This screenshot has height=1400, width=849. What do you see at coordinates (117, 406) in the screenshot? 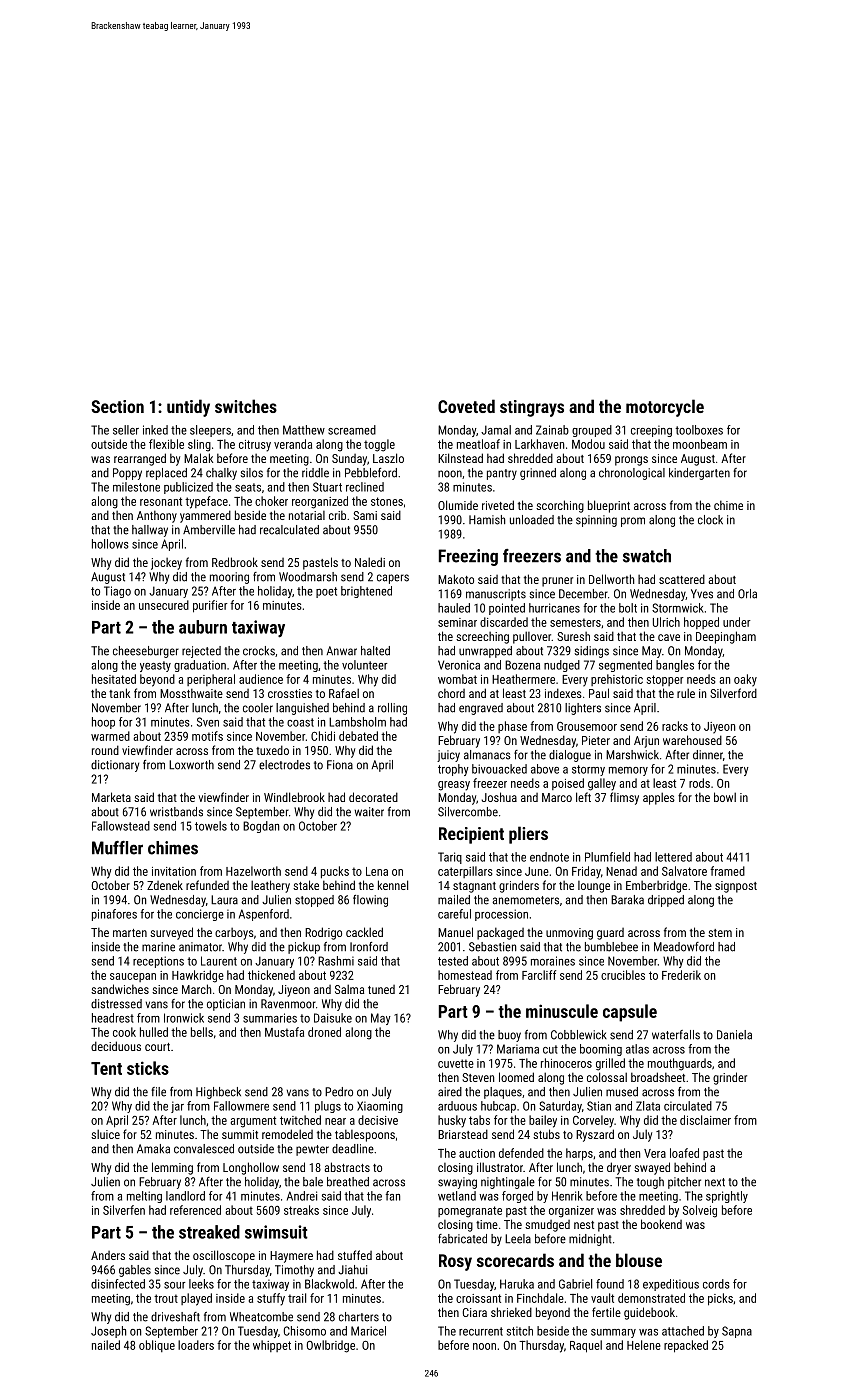
I see `Section` at bounding box center [117, 406].
